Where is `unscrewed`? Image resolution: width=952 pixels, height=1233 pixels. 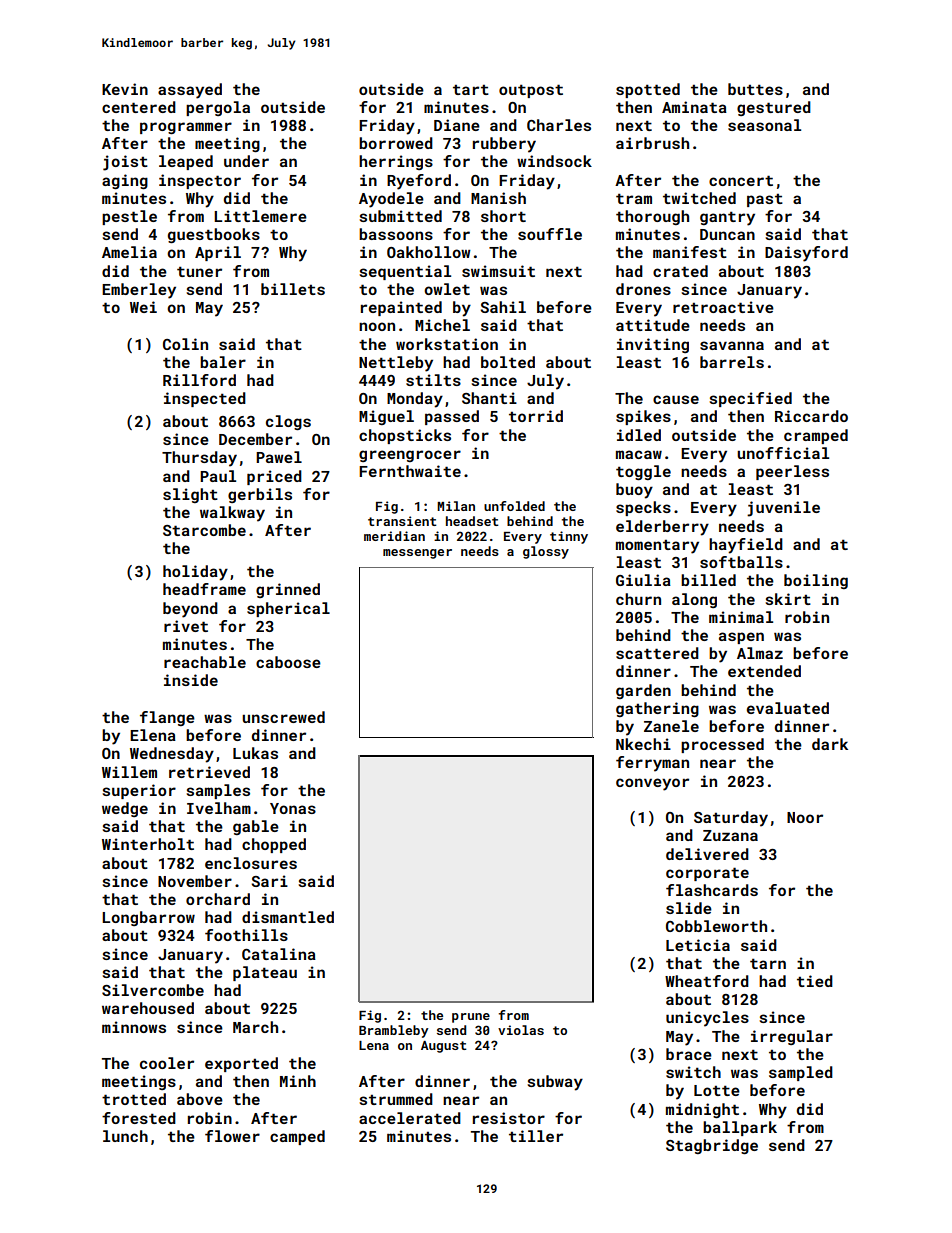
unscrewed is located at coordinates (283, 717).
